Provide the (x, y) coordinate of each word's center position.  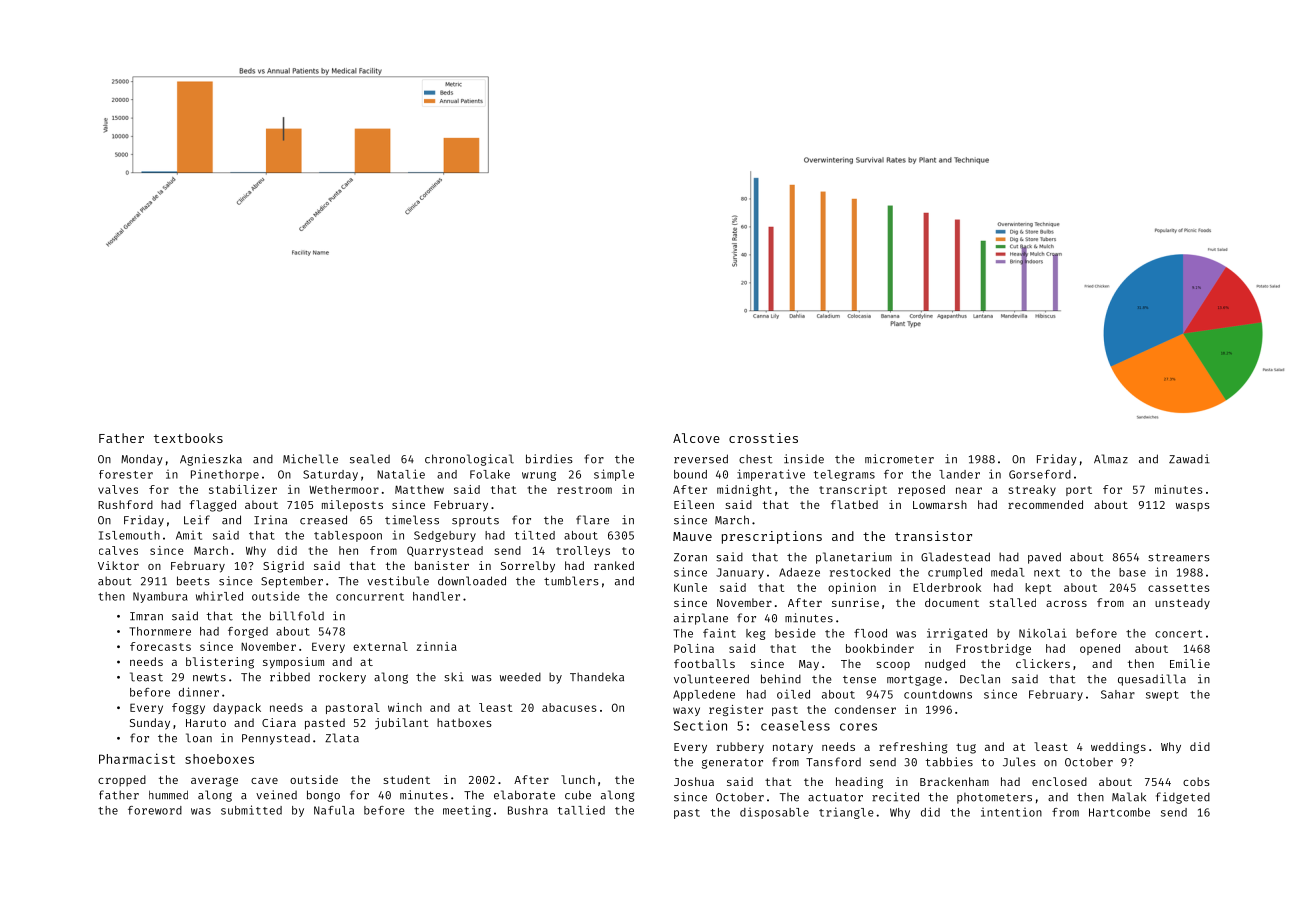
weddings (1118, 748)
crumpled (955, 573)
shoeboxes (219, 759)
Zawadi (1189, 459)
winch (405, 707)
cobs (1196, 781)
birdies (549, 459)
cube (578, 795)
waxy (686, 711)
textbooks (188, 438)
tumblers (571, 581)
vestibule (398, 581)
